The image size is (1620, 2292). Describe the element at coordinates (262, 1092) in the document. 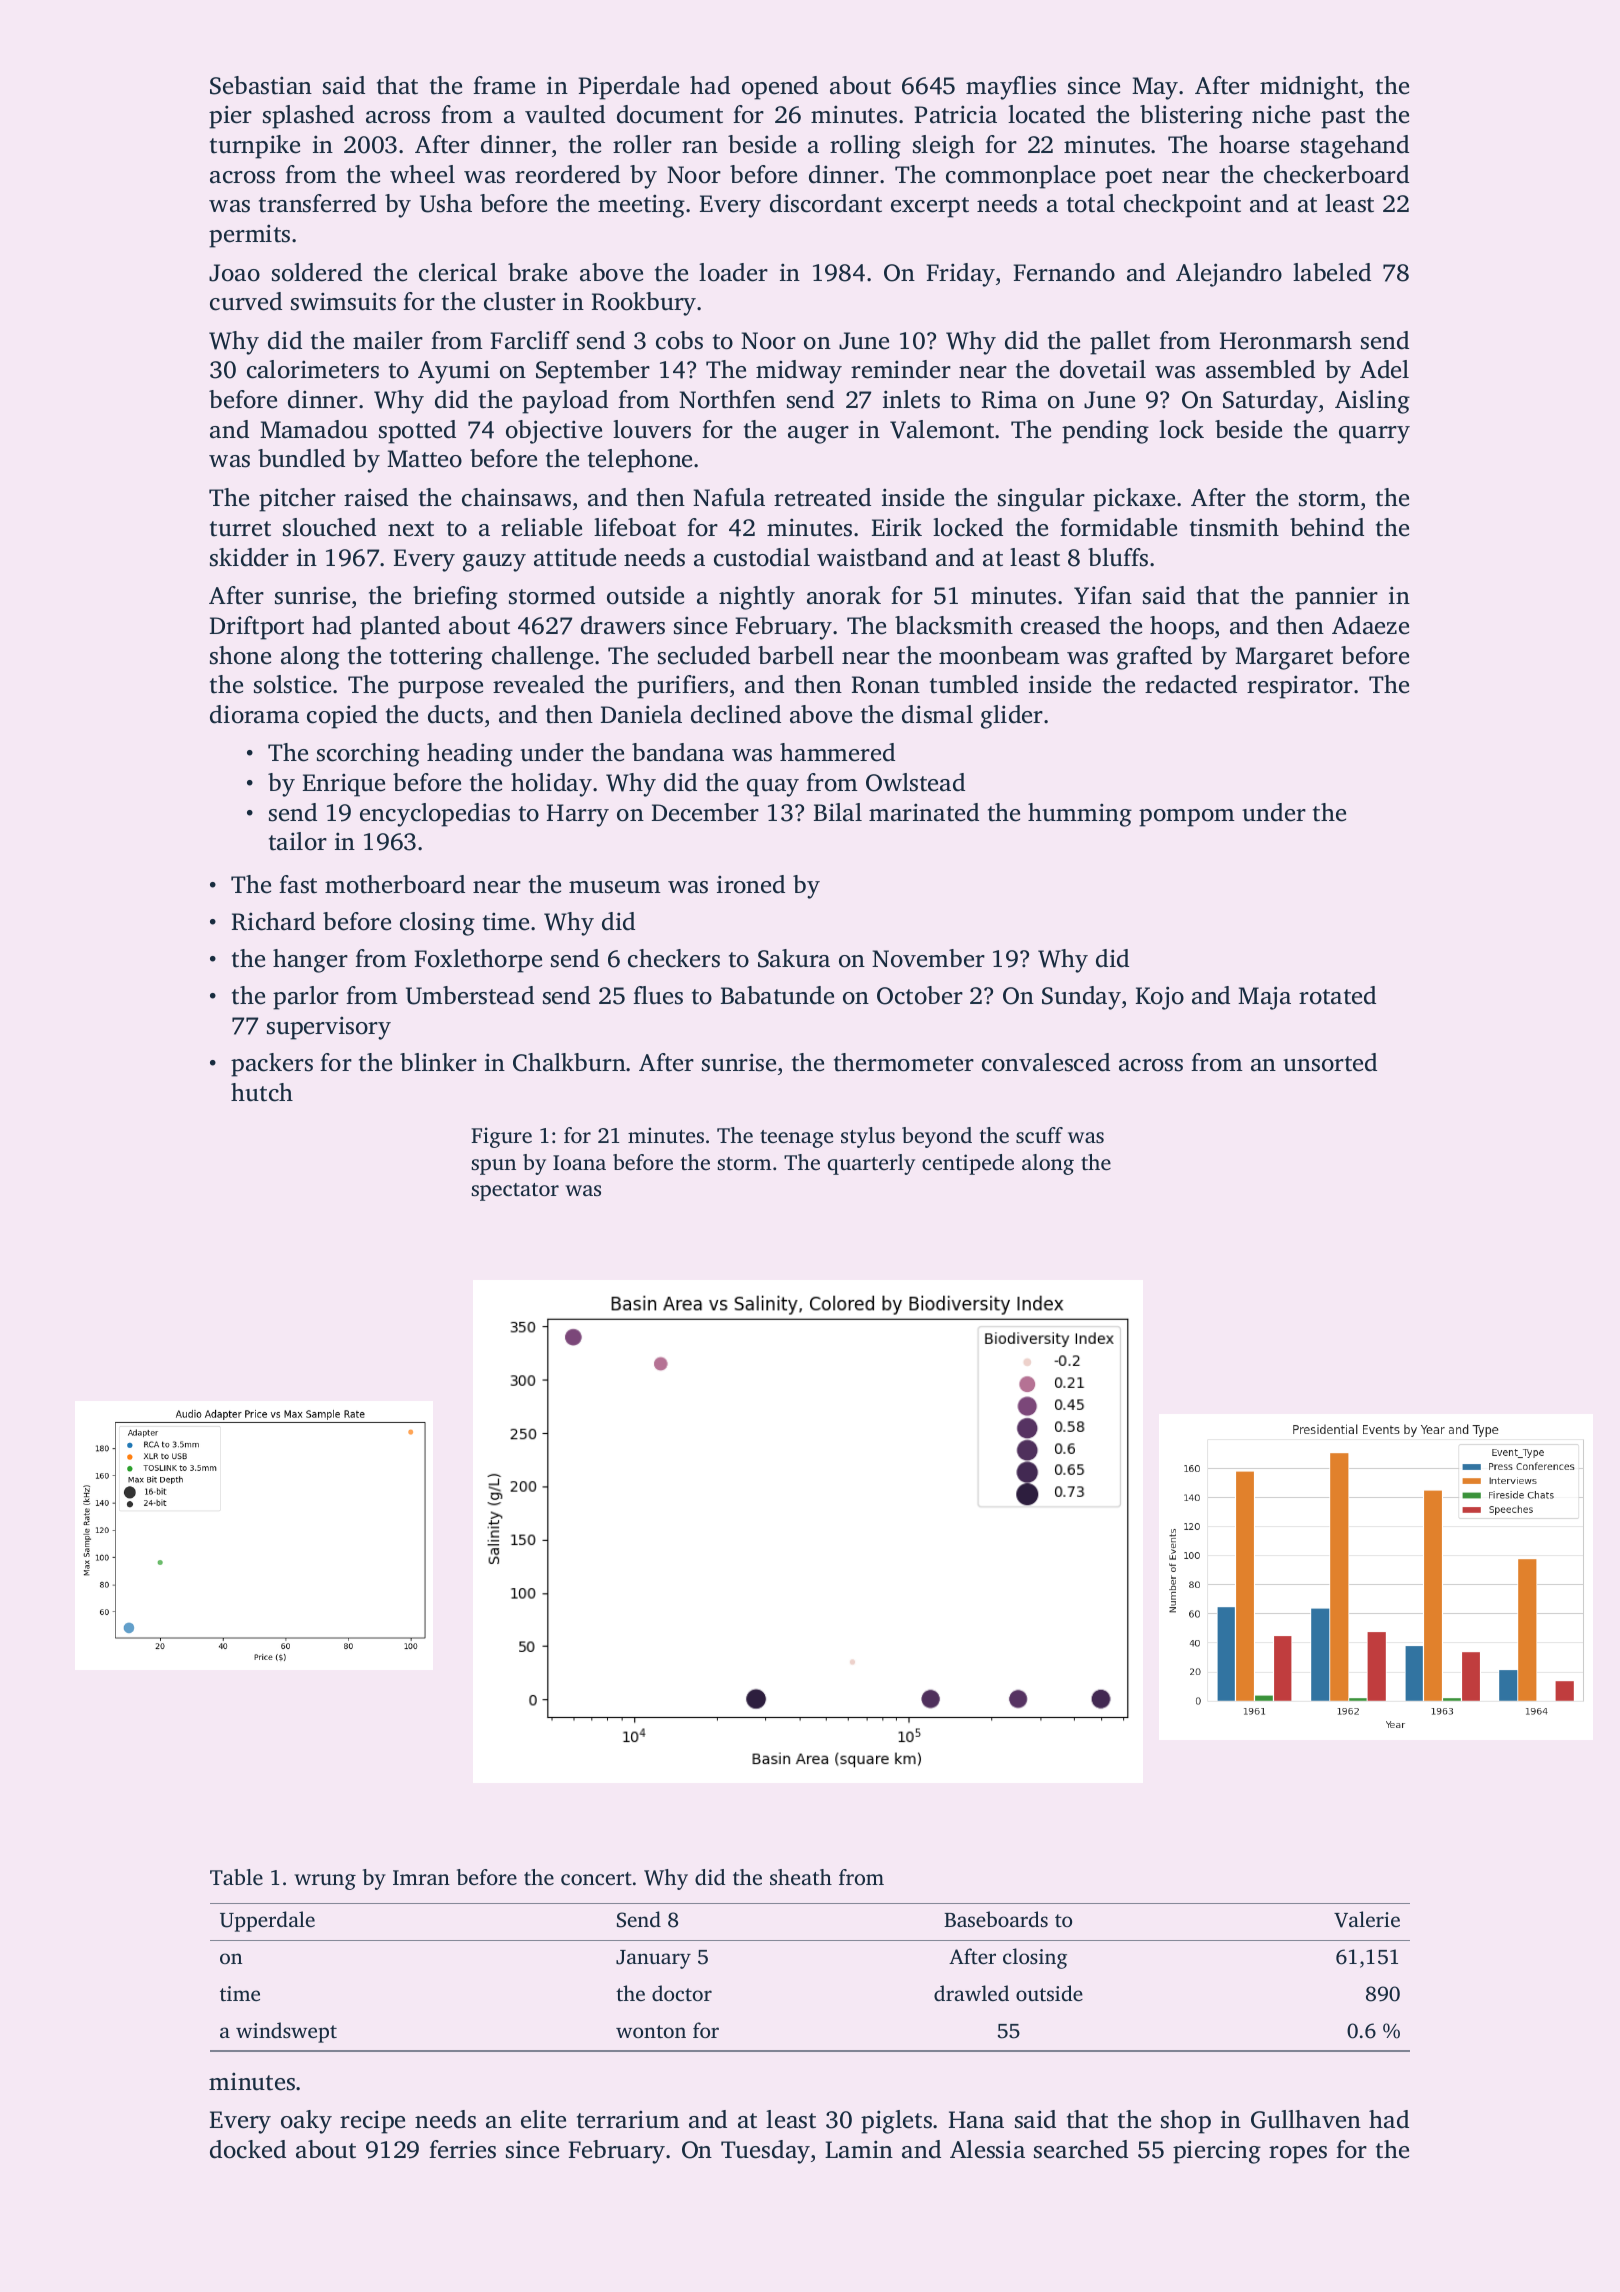

I see `hutch` at that location.
